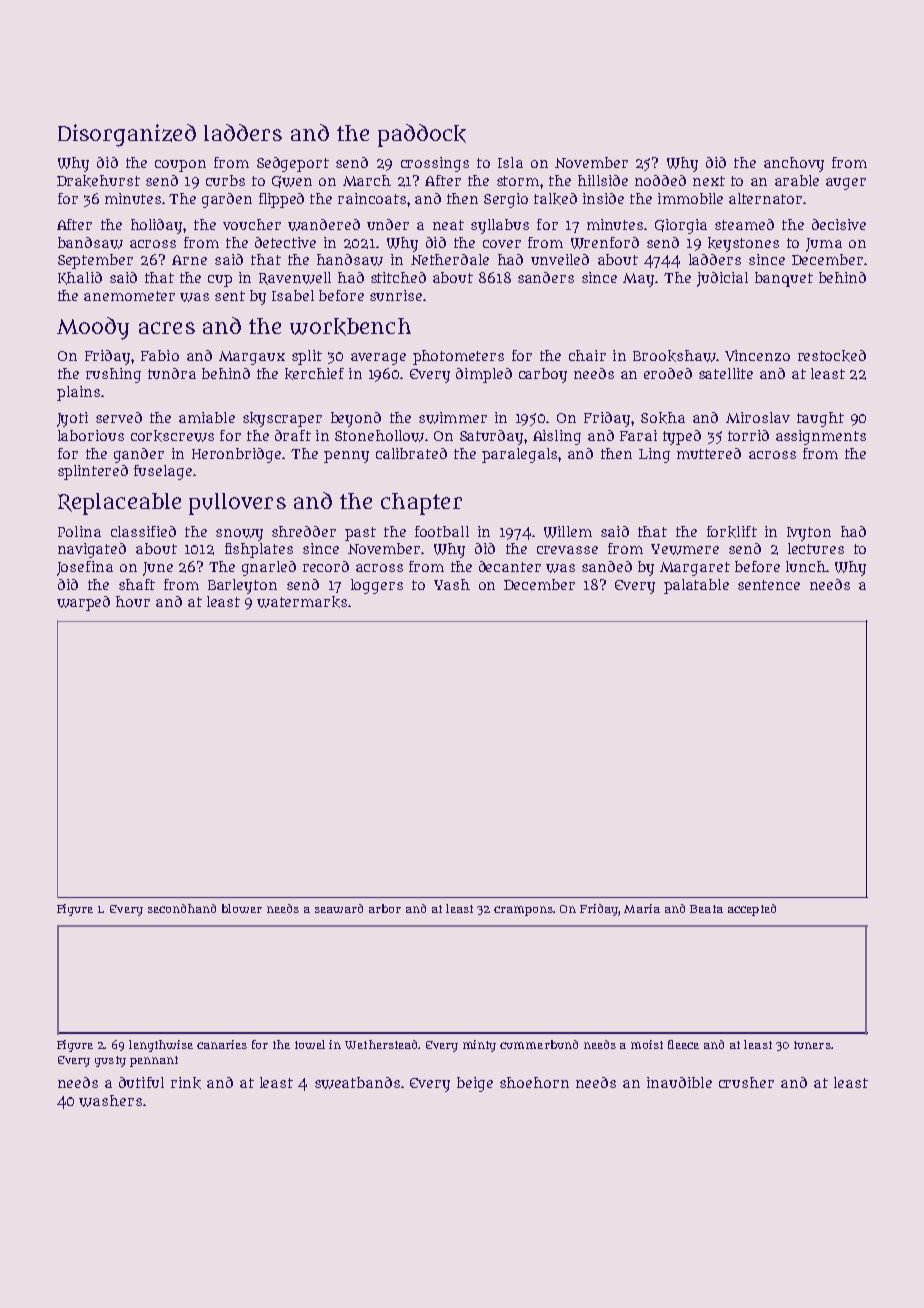 The width and height of the screenshot is (924, 1308). What do you see at coordinates (685, 549) in the screenshot?
I see `Yewmere` at bounding box center [685, 549].
